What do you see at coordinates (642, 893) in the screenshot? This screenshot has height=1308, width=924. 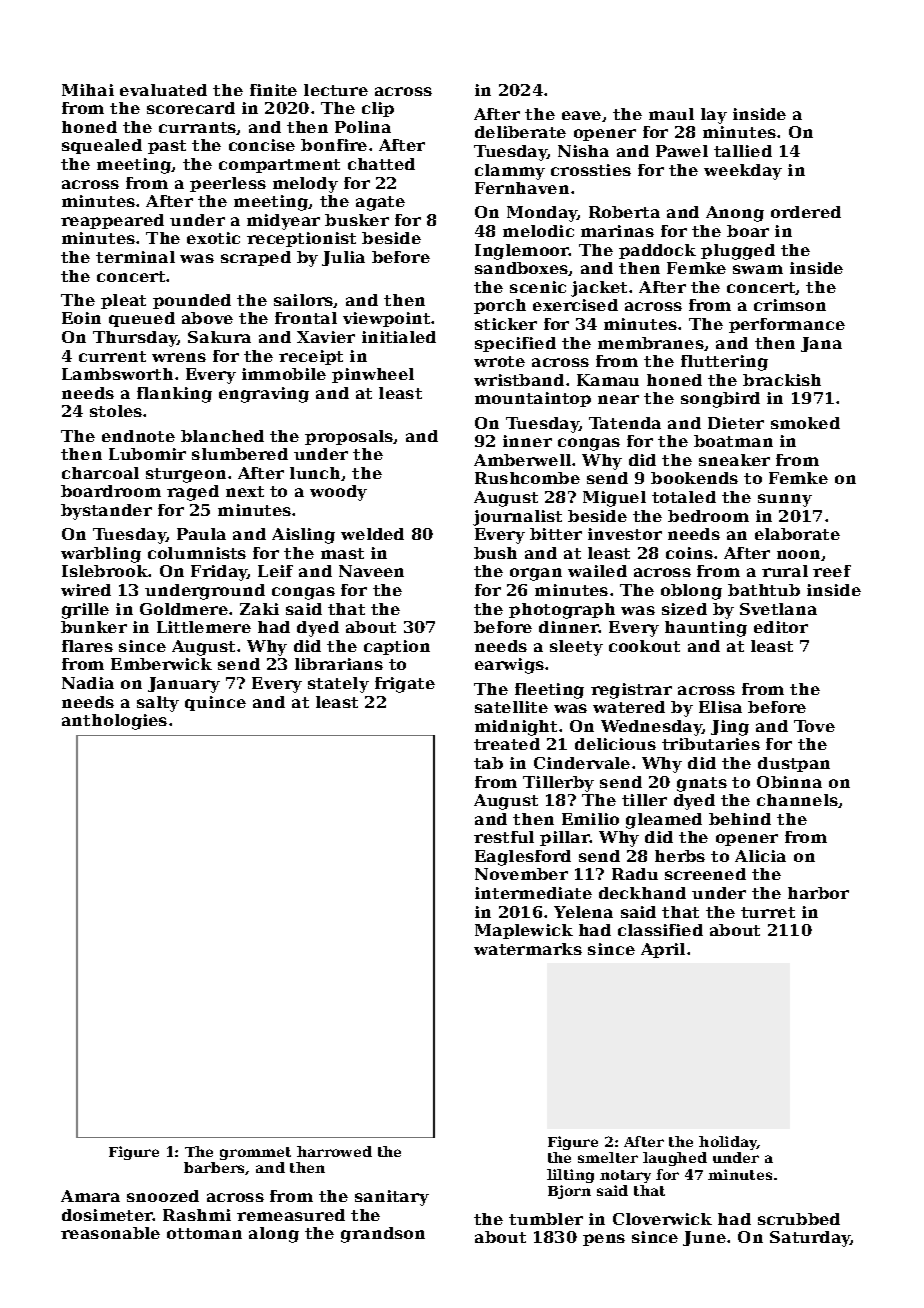 I see `deckhand` at bounding box center [642, 893].
